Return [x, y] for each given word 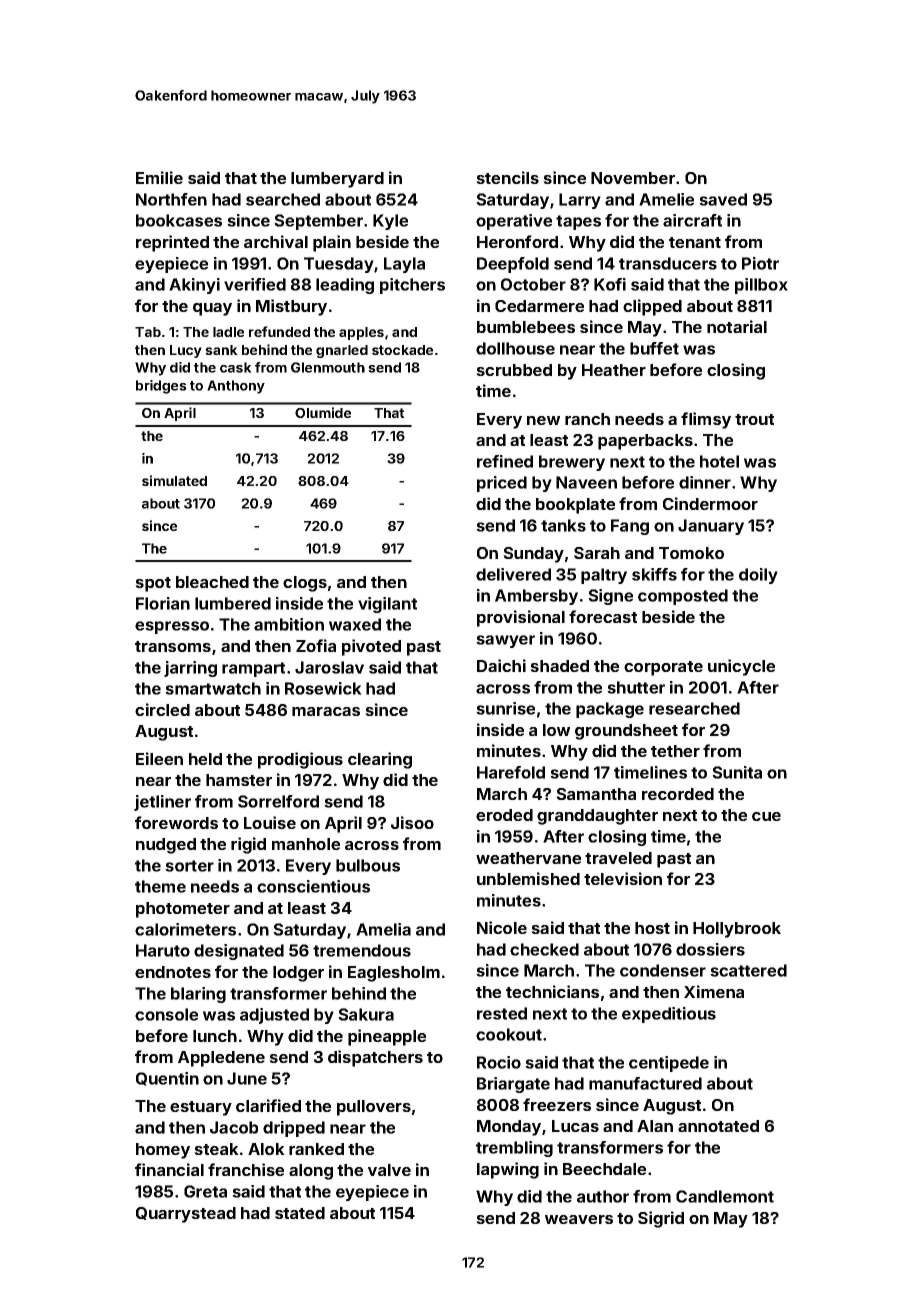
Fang [630, 527]
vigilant [387, 605]
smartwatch [213, 688]
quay [212, 309]
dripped [294, 1129]
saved [723, 199]
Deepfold [513, 265]
